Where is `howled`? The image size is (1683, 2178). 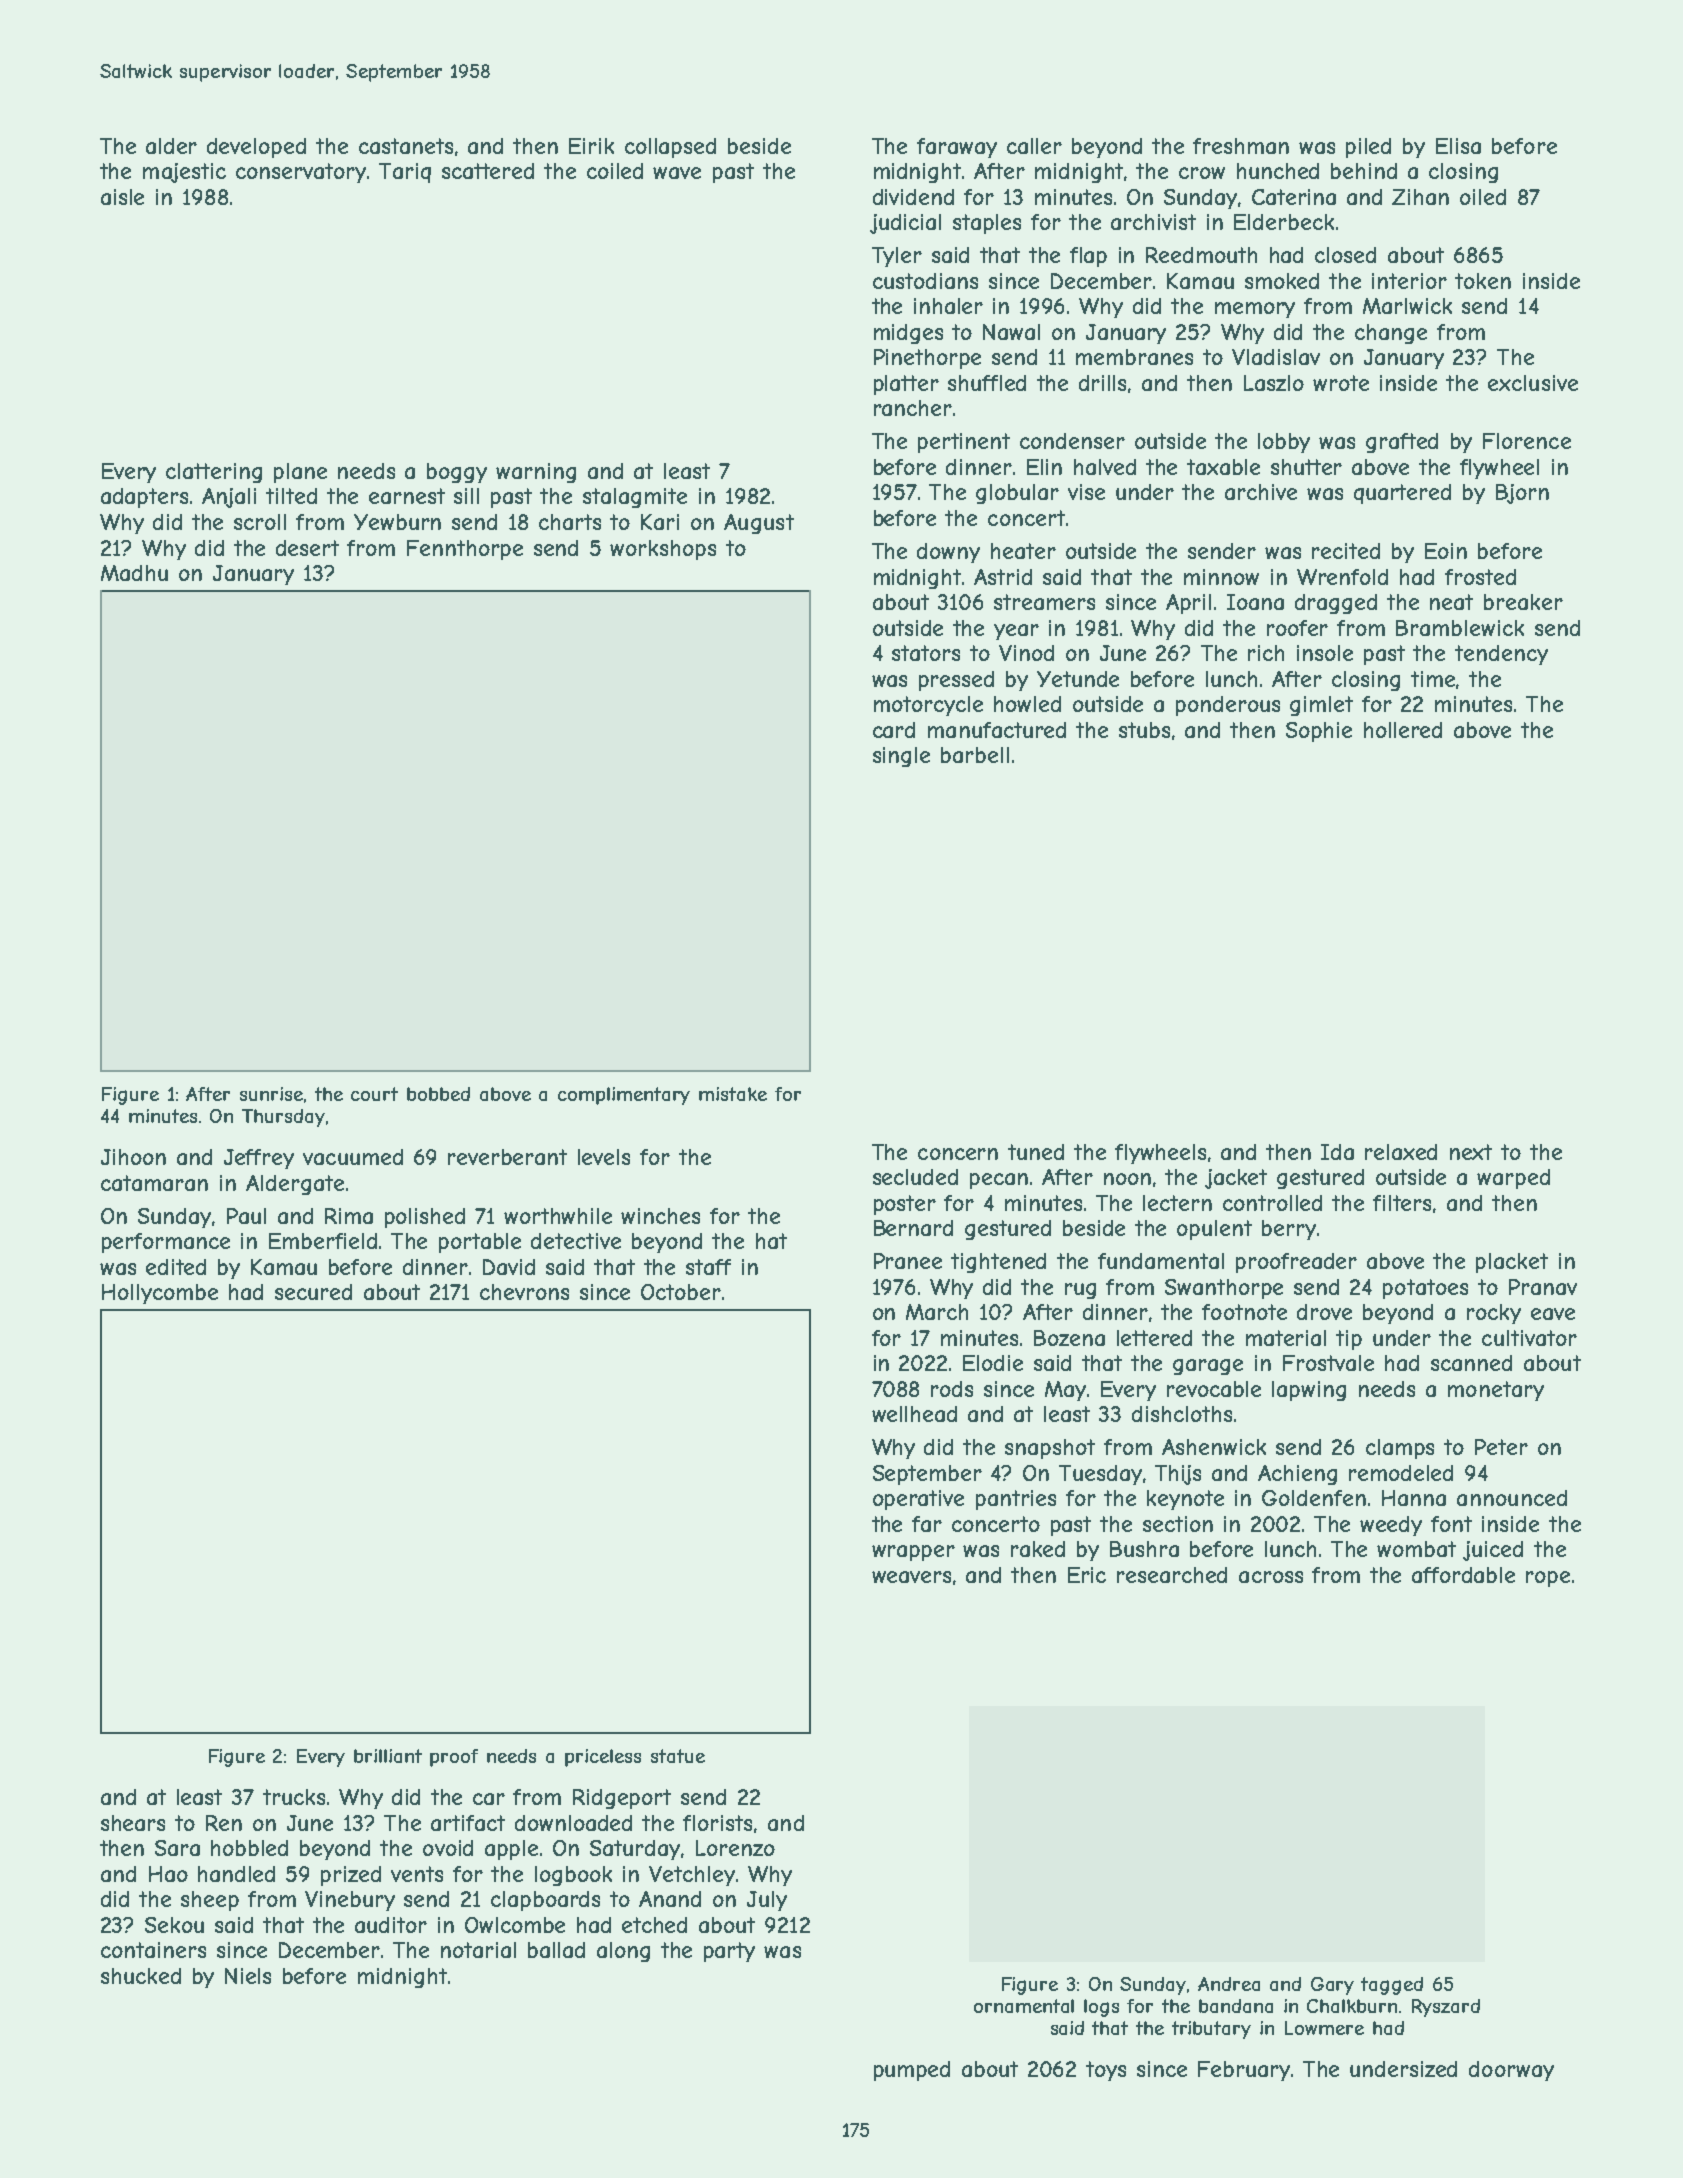
howled is located at coordinates (1027, 704).
